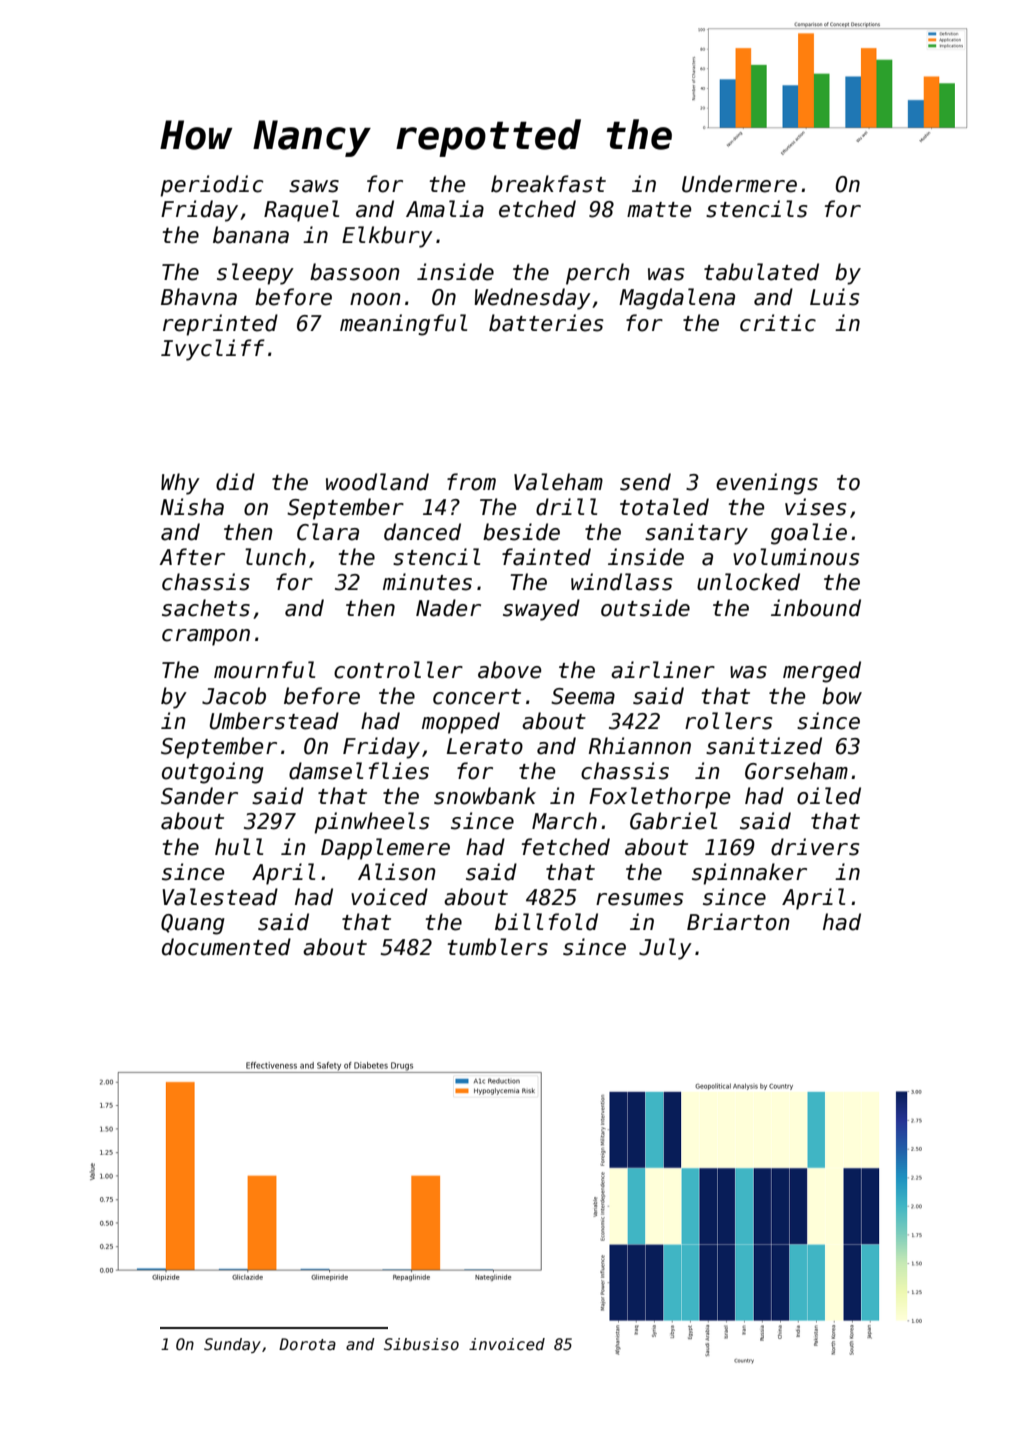  I want to click on Undermere, so click(739, 184).
